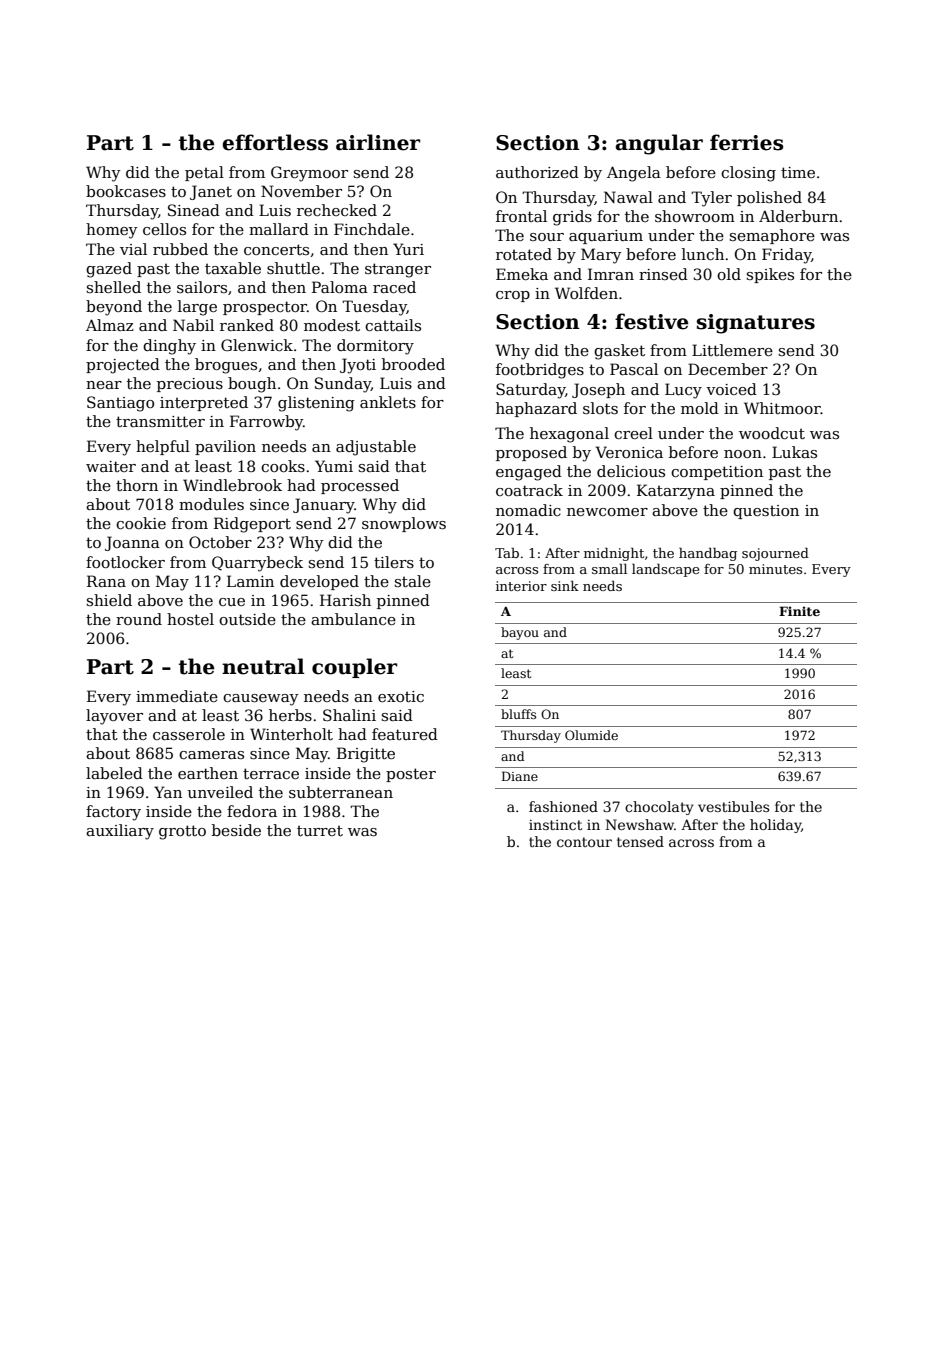 Image resolution: width=943 pixels, height=1366 pixels. I want to click on proposed, so click(531, 453).
